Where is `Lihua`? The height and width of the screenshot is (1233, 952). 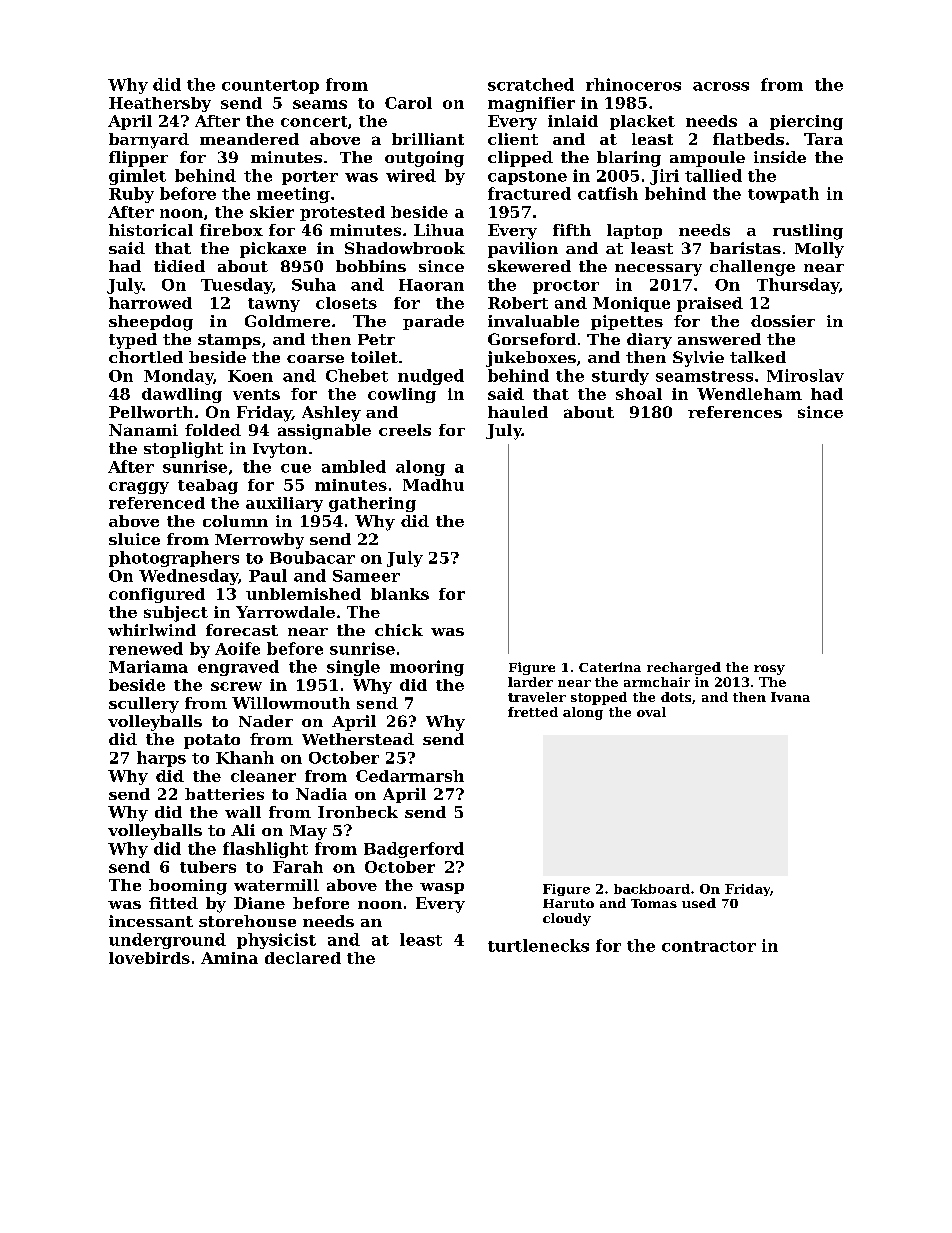 Lihua is located at coordinates (439, 230).
